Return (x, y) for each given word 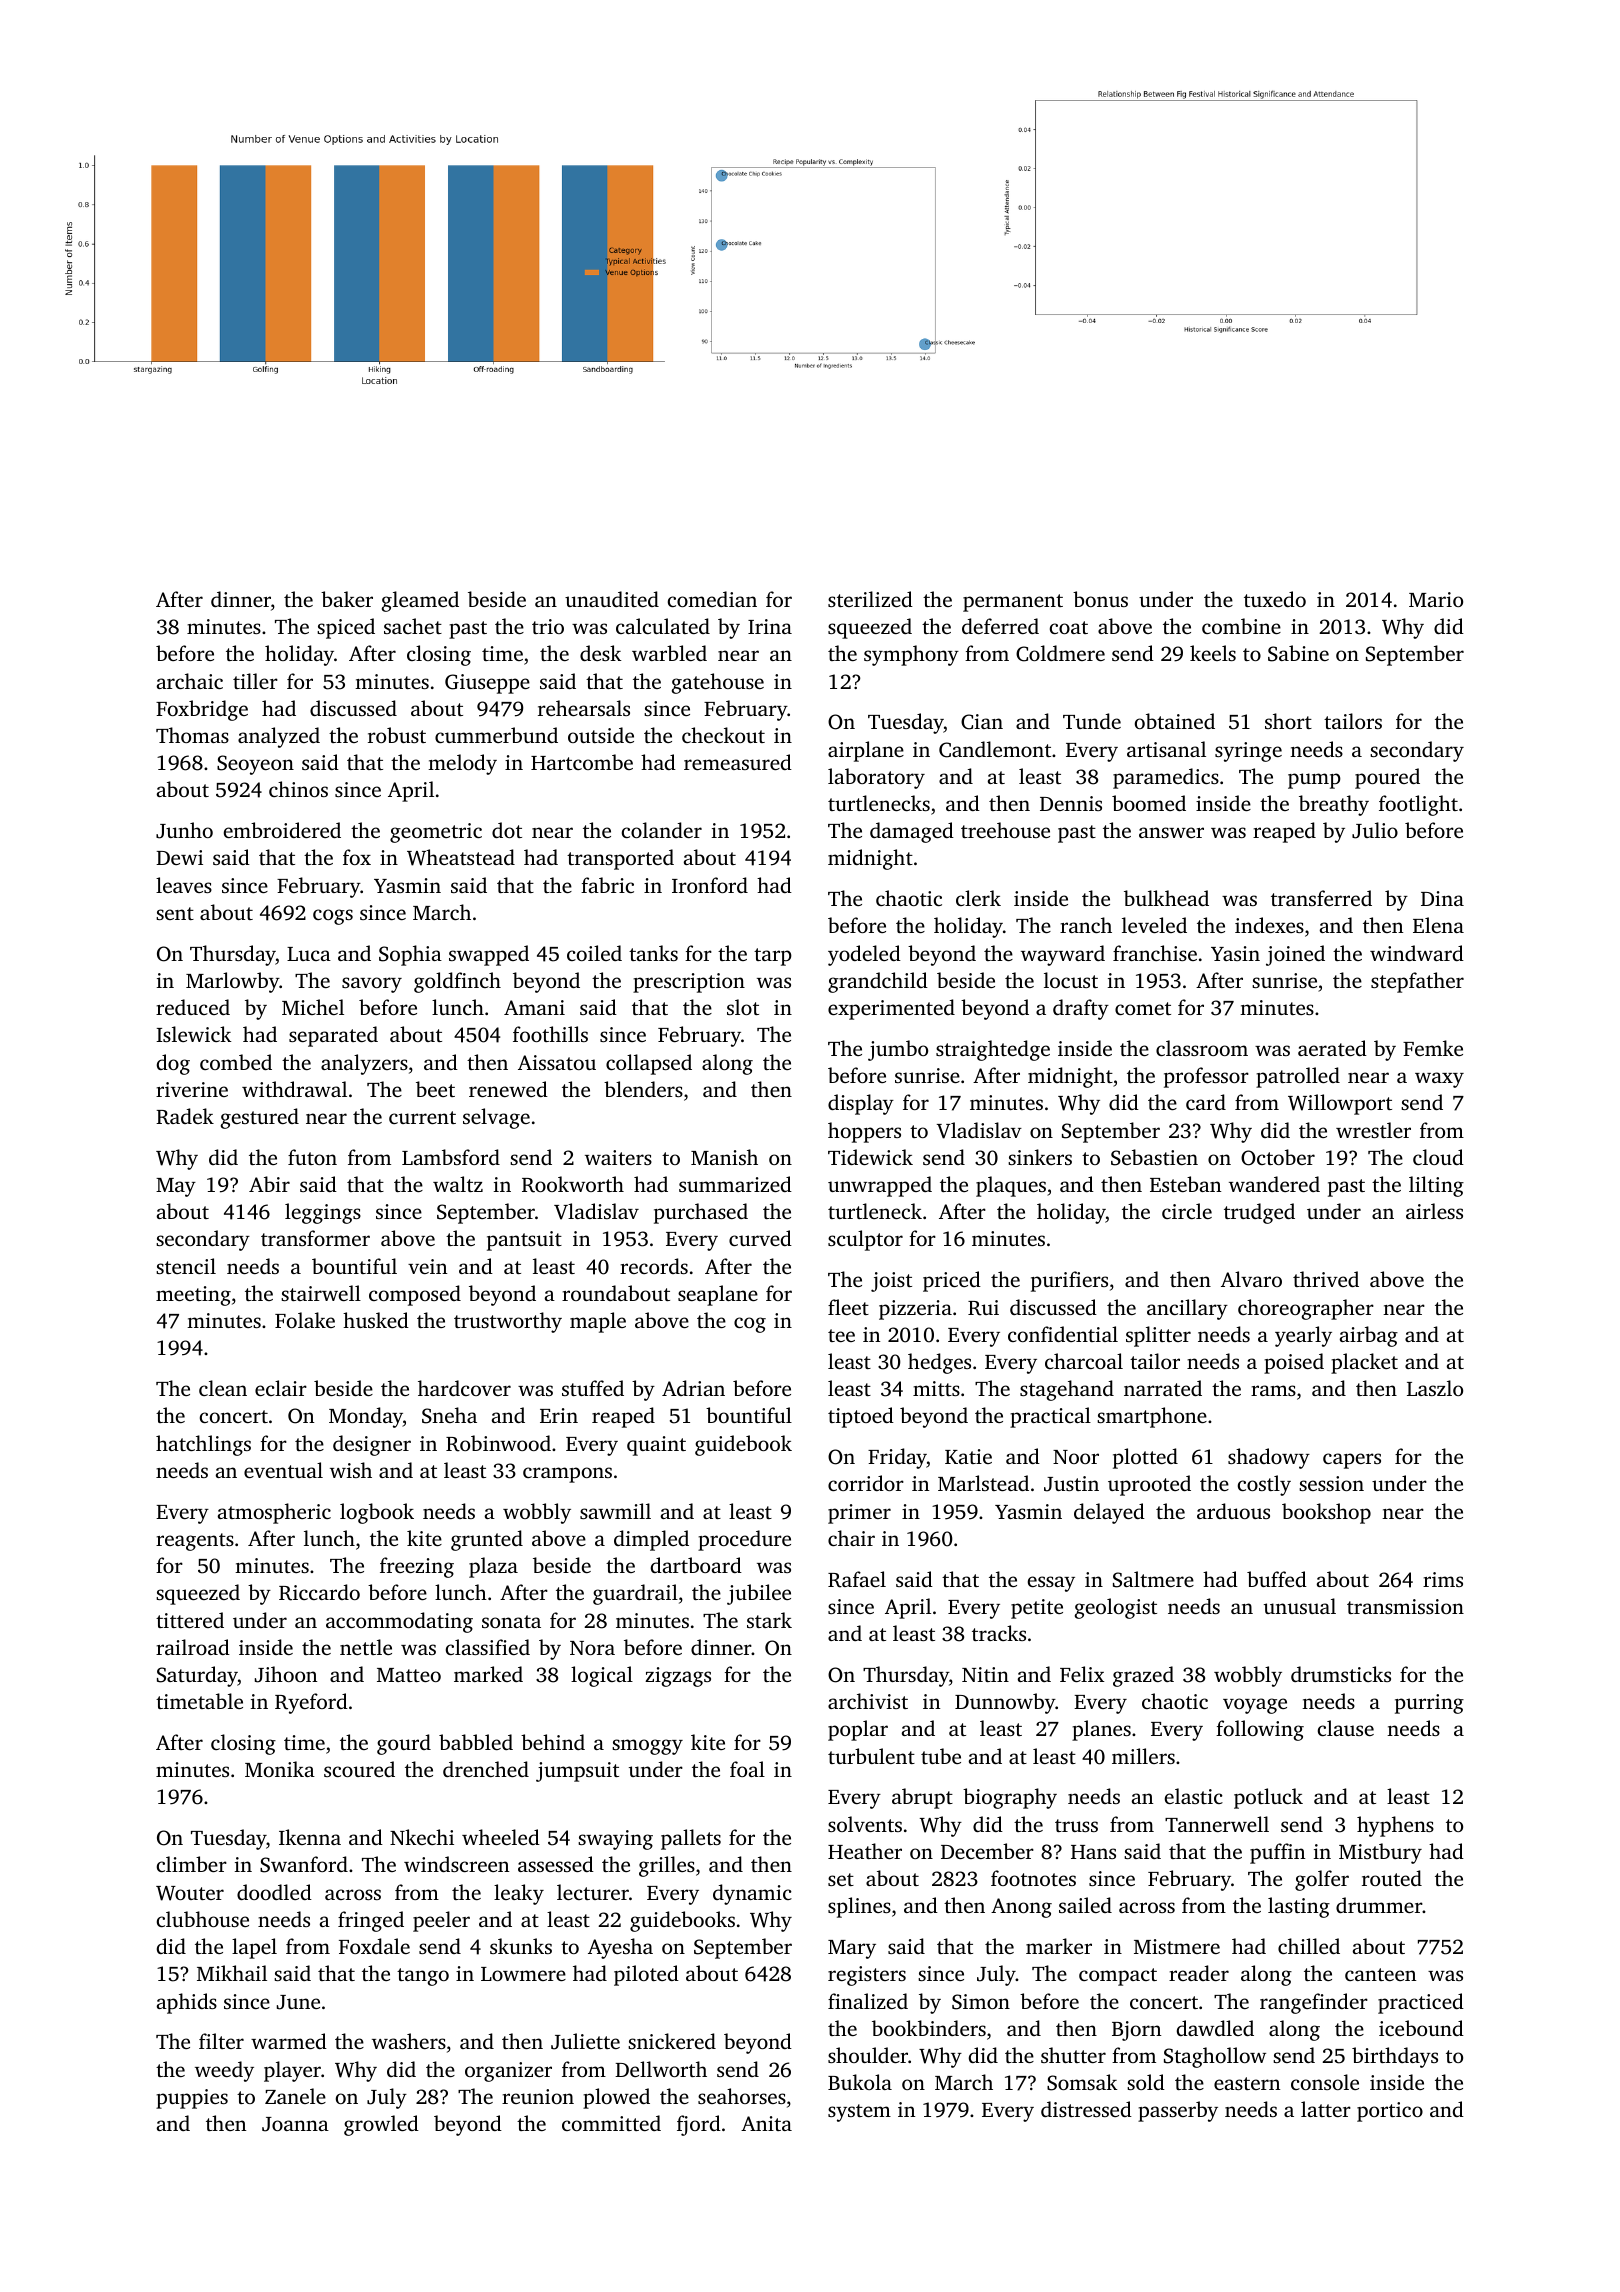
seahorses (742, 2096)
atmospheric (274, 1513)
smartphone (1152, 1417)
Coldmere (1060, 653)
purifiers (1069, 1281)
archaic (190, 681)
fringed (371, 1921)
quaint (656, 1446)
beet (435, 1089)
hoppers (864, 1132)
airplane (866, 751)
